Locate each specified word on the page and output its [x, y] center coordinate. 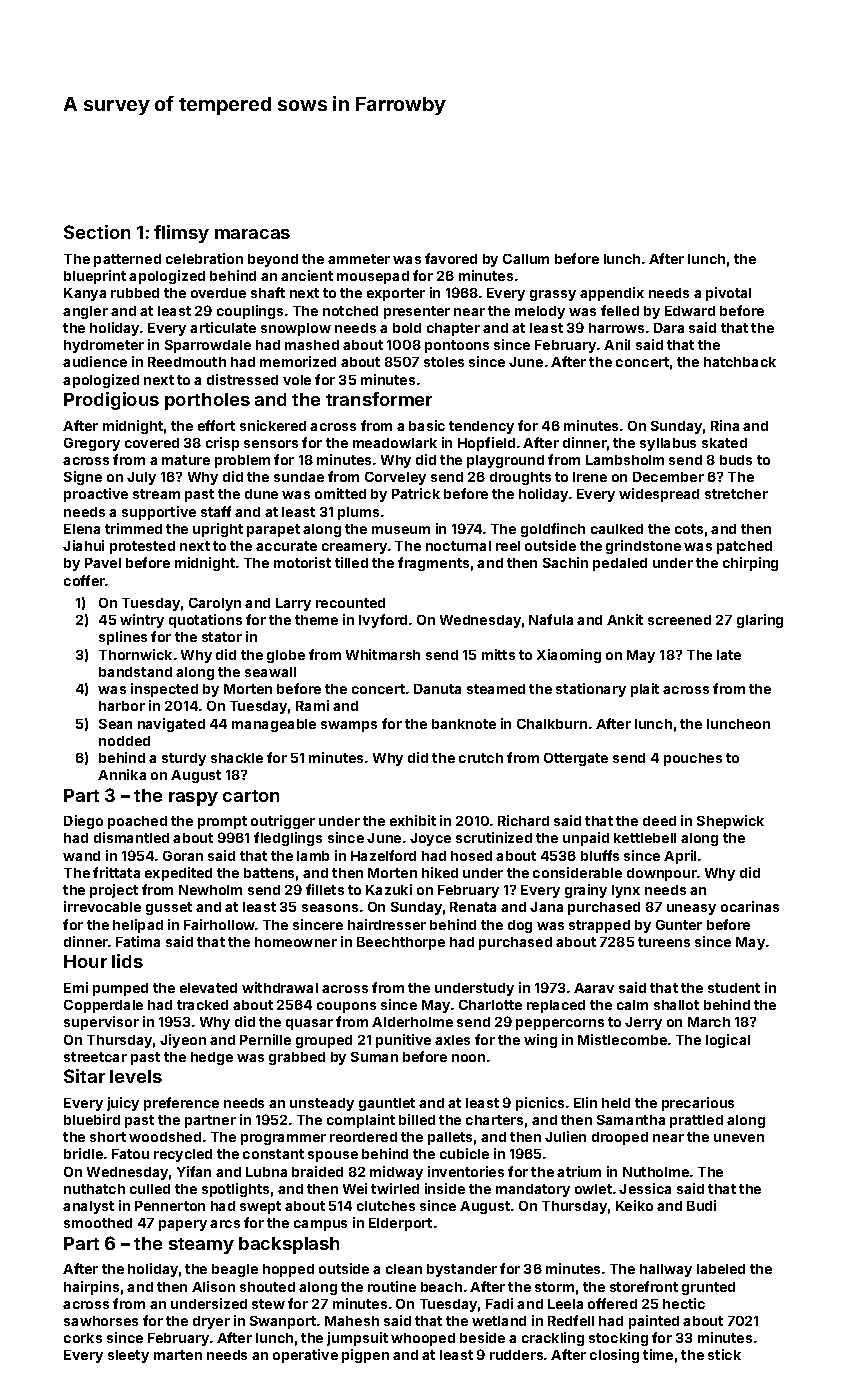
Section [97, 232]
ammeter [359, 259]
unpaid [586, 839]
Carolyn [215, 604]
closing [614, 1356]
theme [316, 620]
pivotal [728, 294]
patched [744, 547]
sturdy [184, 759]
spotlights [235, 1190]
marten [178, 1355]
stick [724, 1354]
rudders [516, 1355]
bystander [462, 1270]
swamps [349, 726]
